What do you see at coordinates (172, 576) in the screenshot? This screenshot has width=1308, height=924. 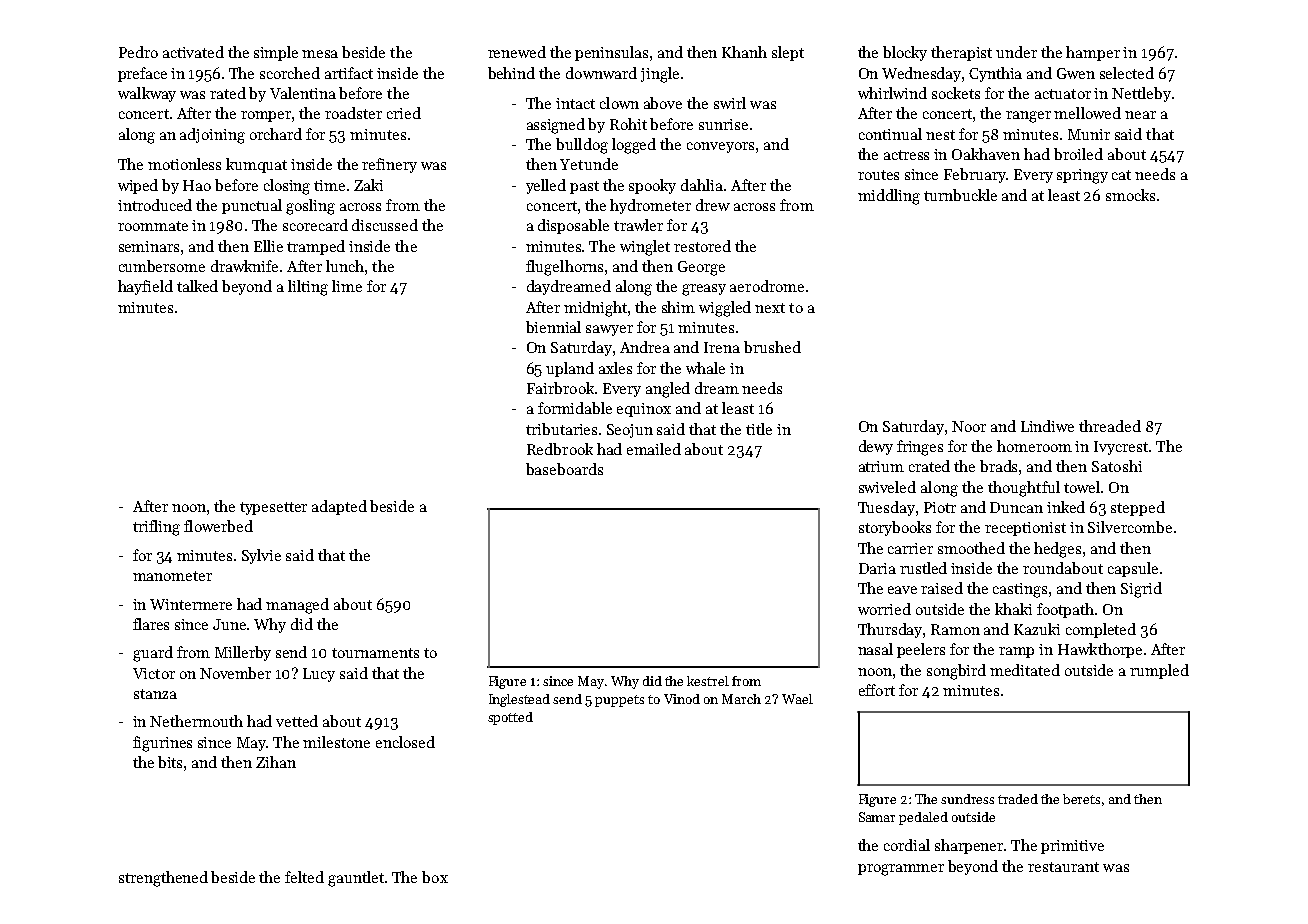 I see `manometer` at bounding box center [172, 576].
